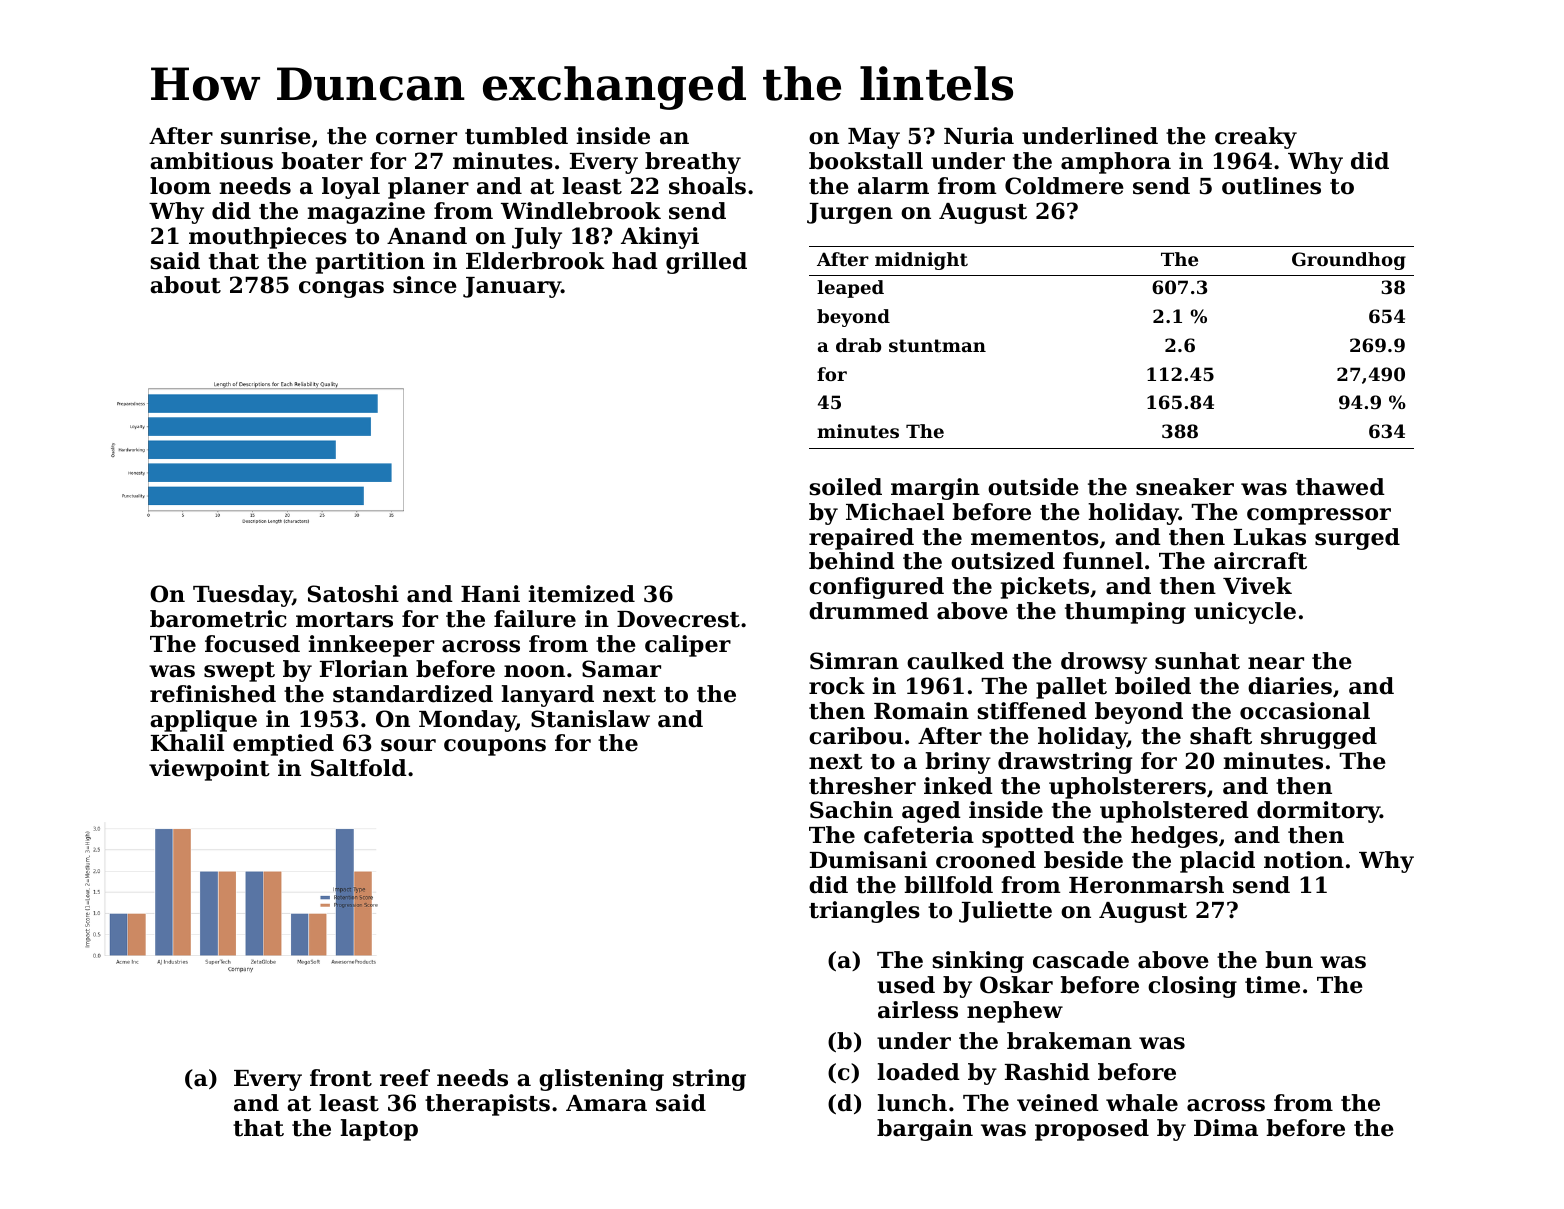  Describe the element at coordinates (1125, 613) in the screenshot. I see `thumping` at that location.
